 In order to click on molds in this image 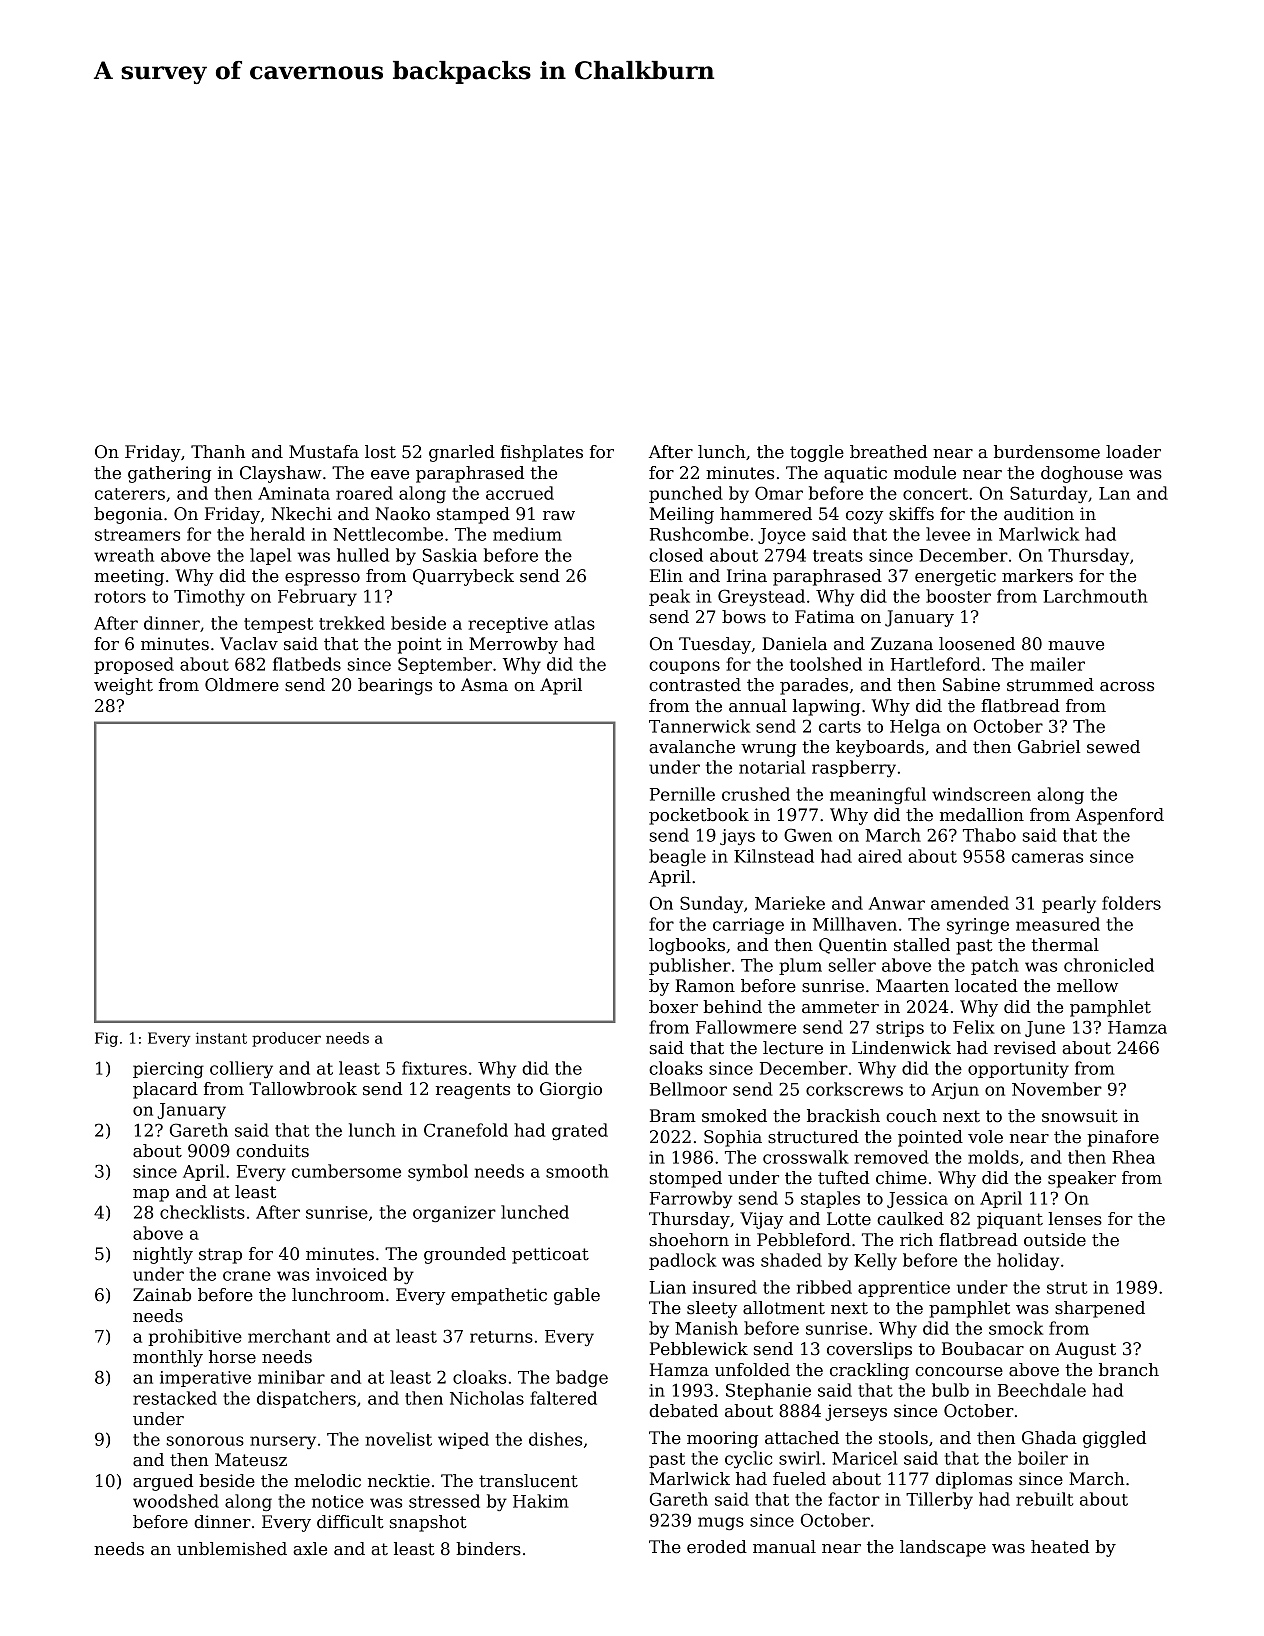, I will do `click(993, 1157)`.
